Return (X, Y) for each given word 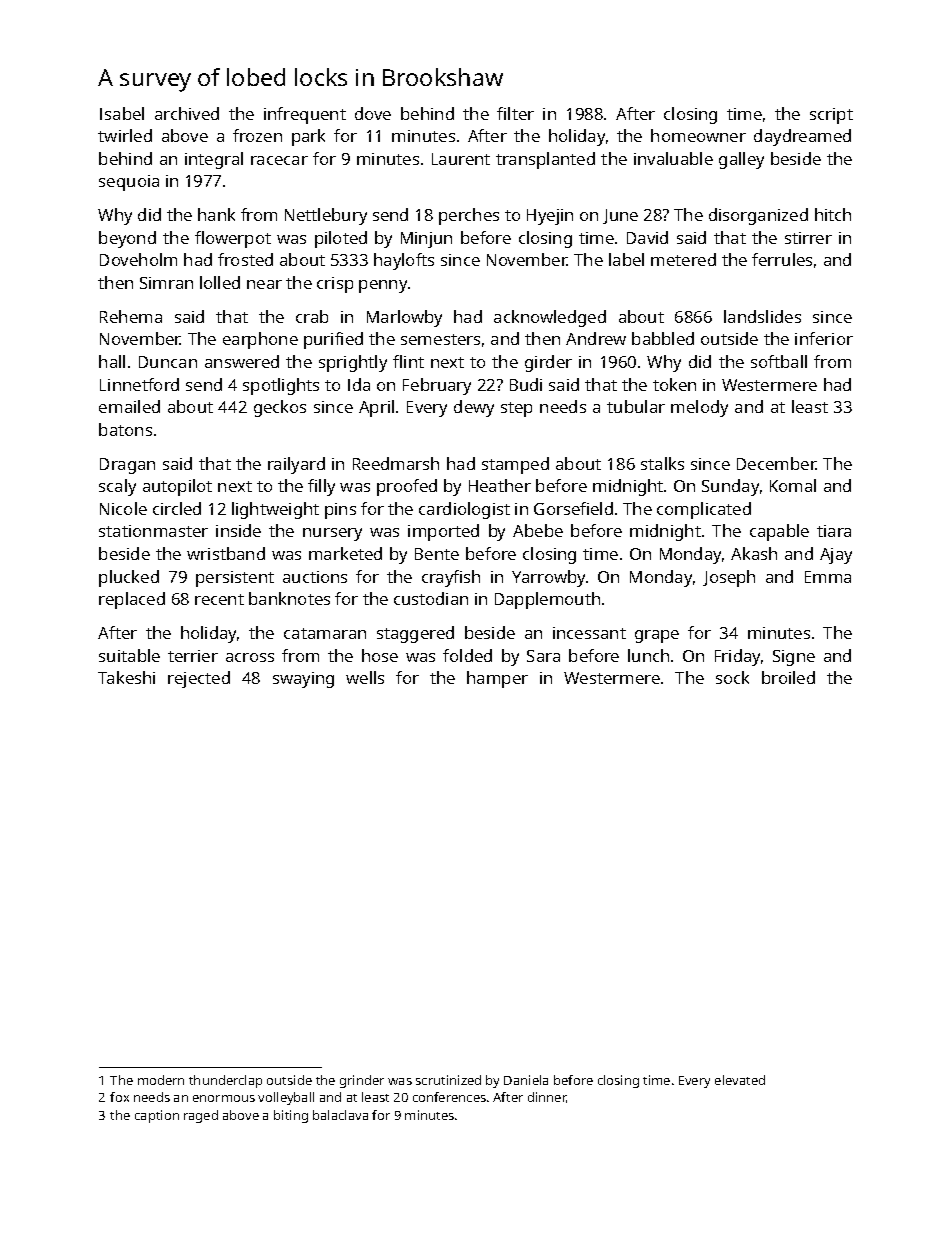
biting (291, 1116)
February (437, 386)
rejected (199, 679)
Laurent (461, 159)
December (776, 463)
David (647, 237)
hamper (497, 679)
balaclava (340, 1115)
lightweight (275, 510)
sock (732, 677)
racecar (279, 160)
